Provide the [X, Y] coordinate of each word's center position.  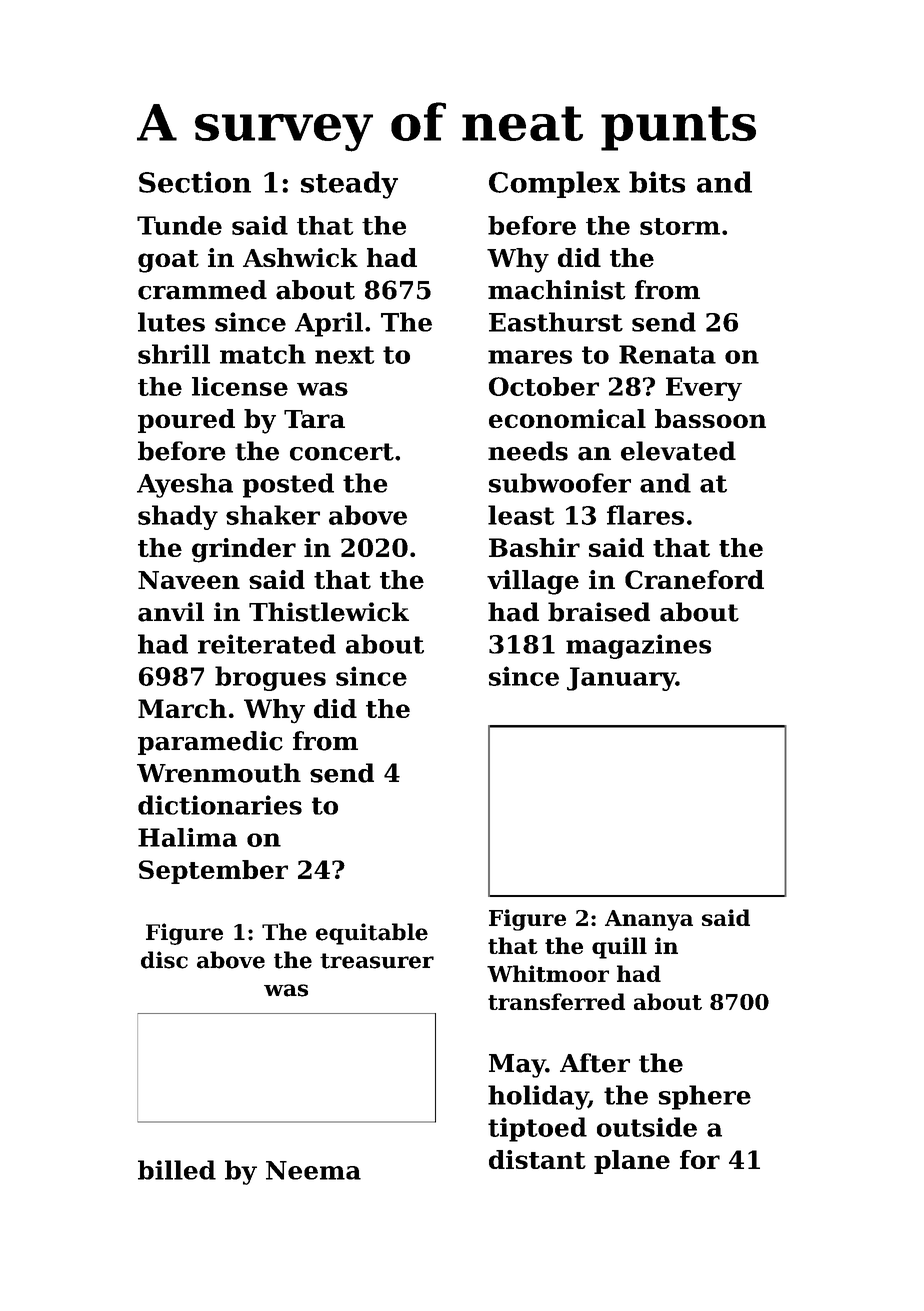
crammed [202, 290]
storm [680, 226]
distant [537, 1159]
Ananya [649, 920]
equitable [372, 934]
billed [177, 1170]
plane [632, 1162]
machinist [556, 290]
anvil [171, 612]
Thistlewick [329, 612]
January [621, 679]
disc [164, 960]
